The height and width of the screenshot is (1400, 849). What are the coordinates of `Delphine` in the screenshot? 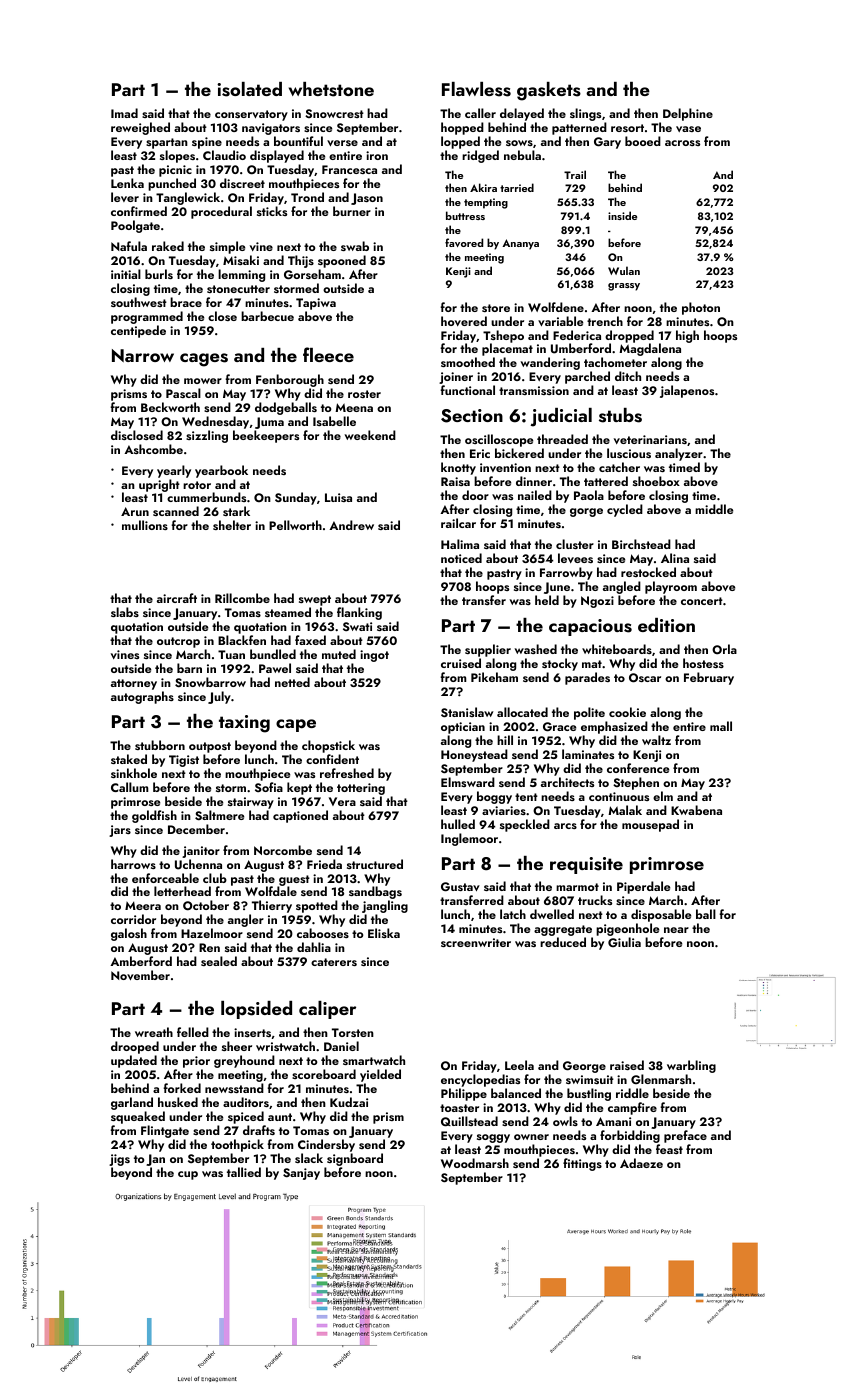 It's located at (688, 114).
